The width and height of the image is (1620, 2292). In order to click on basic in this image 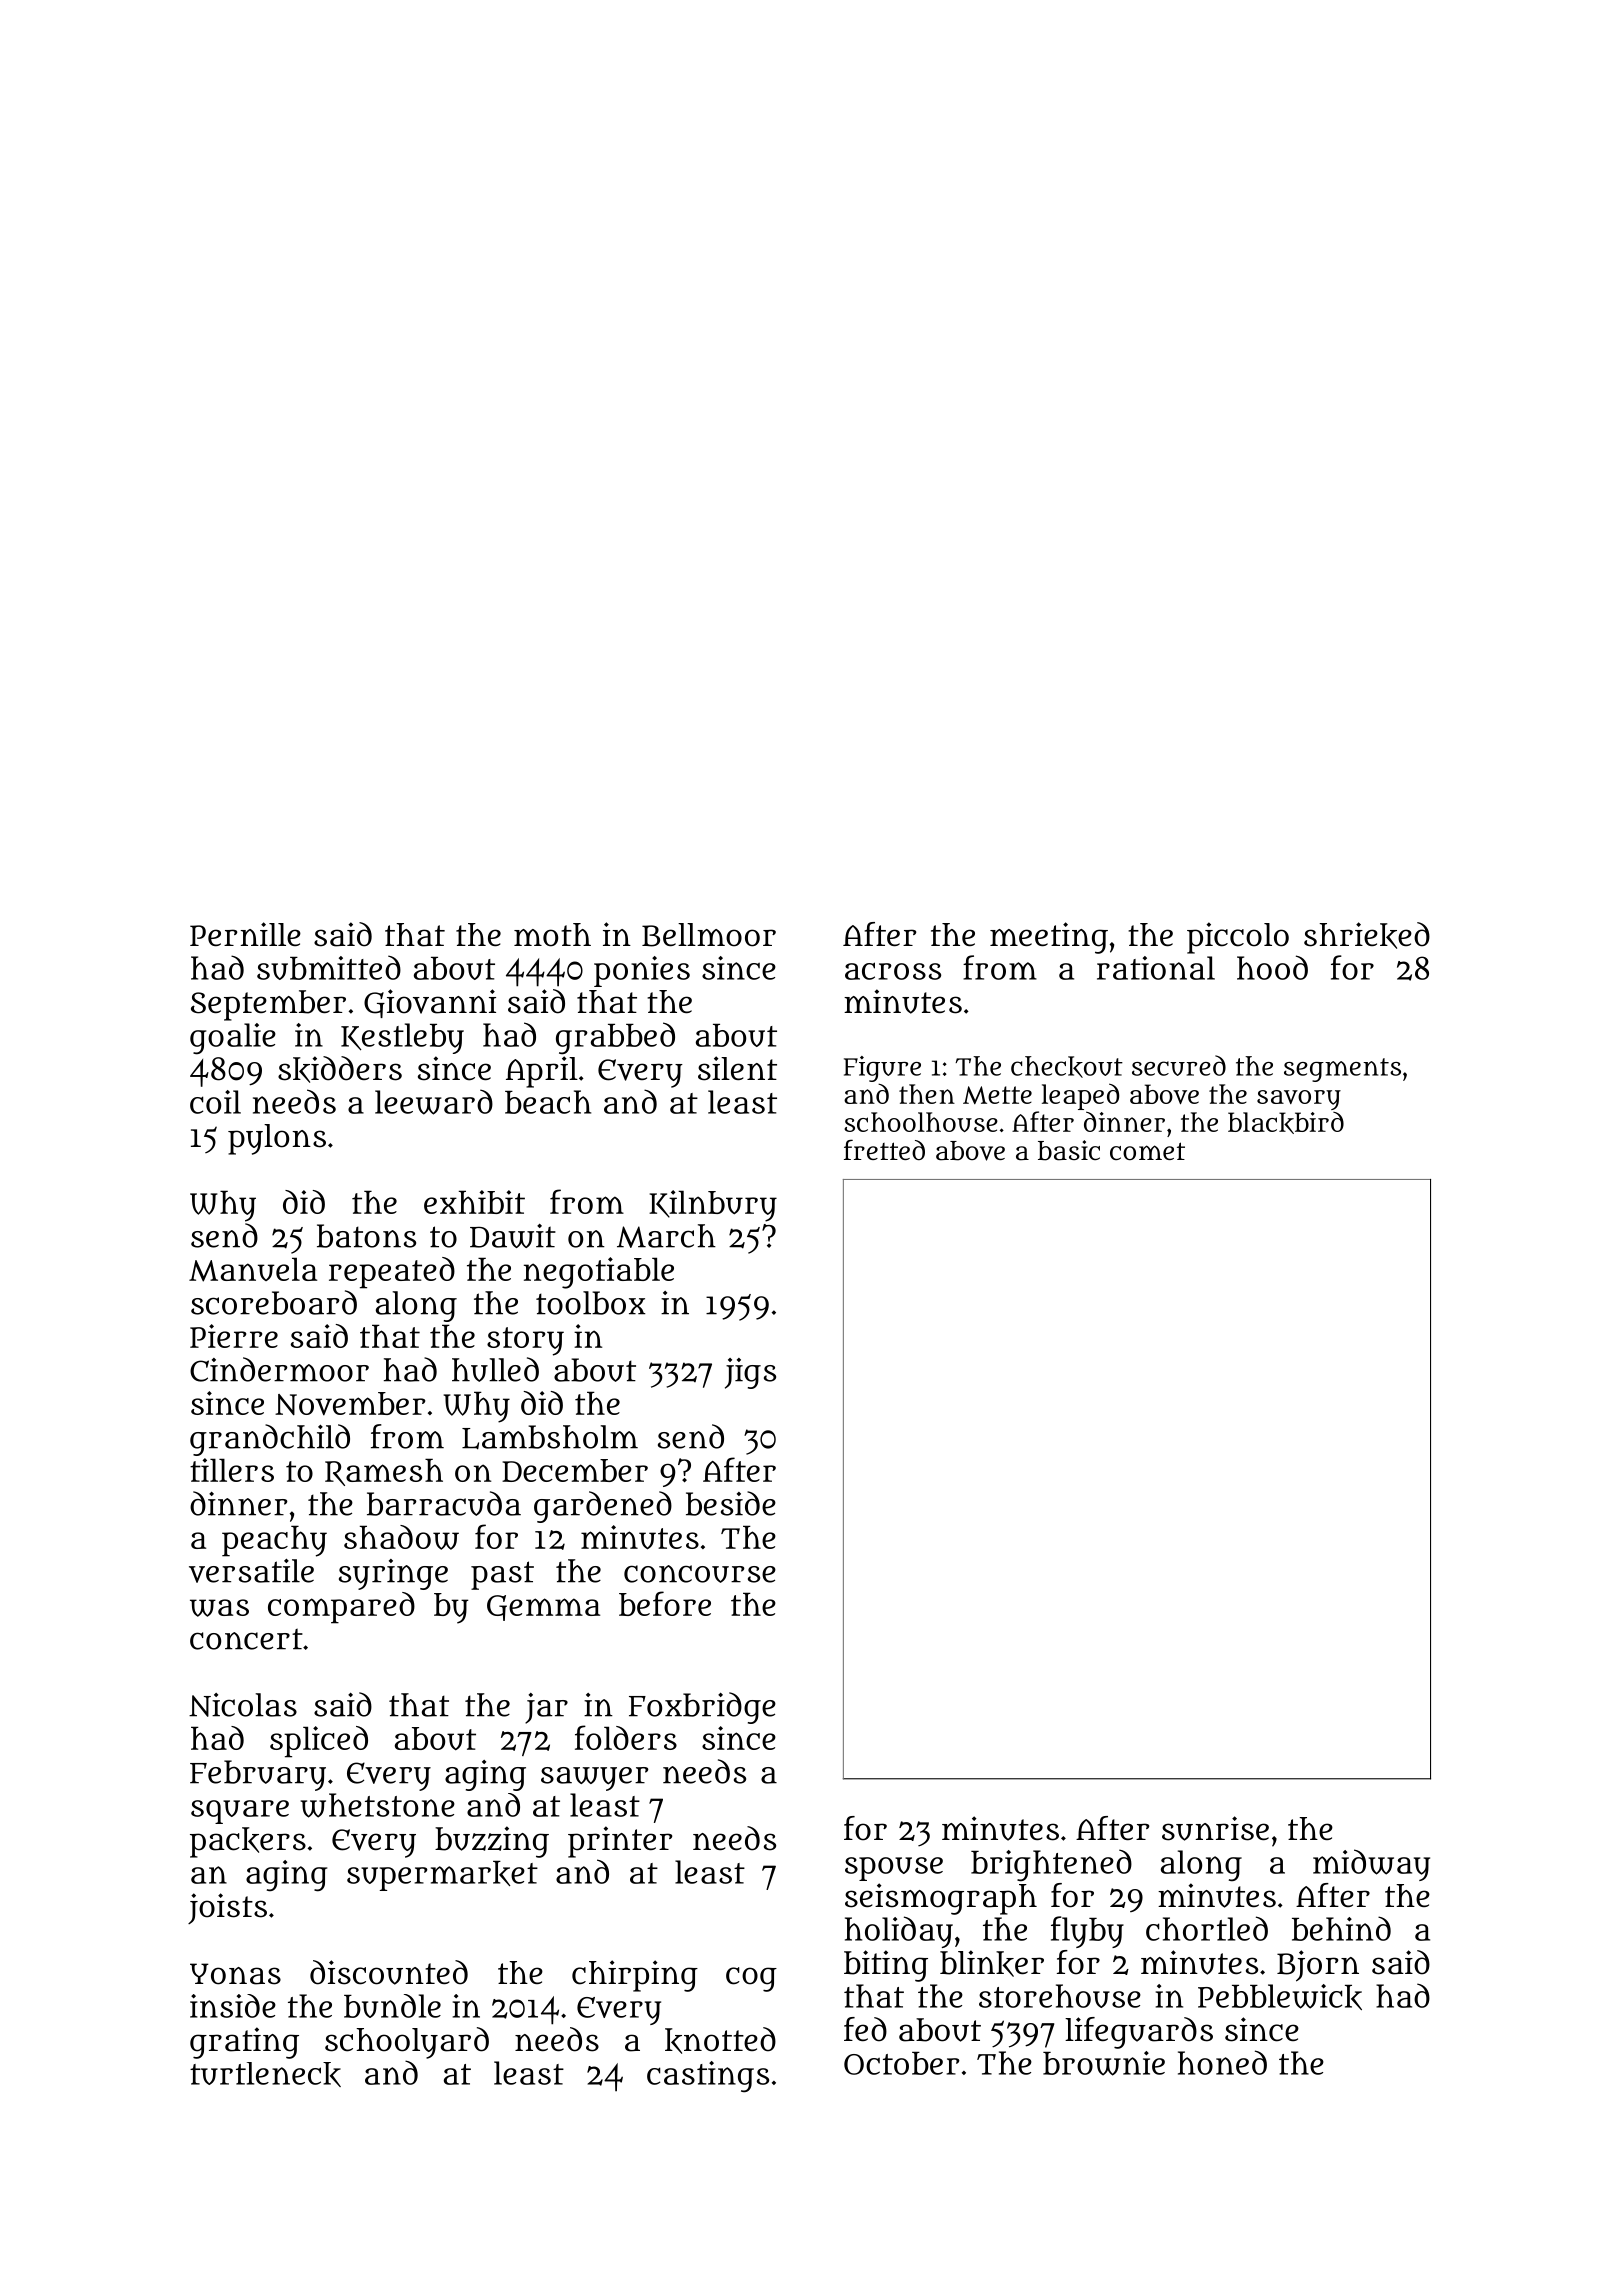, I will do `click(1069, 1150)`.
